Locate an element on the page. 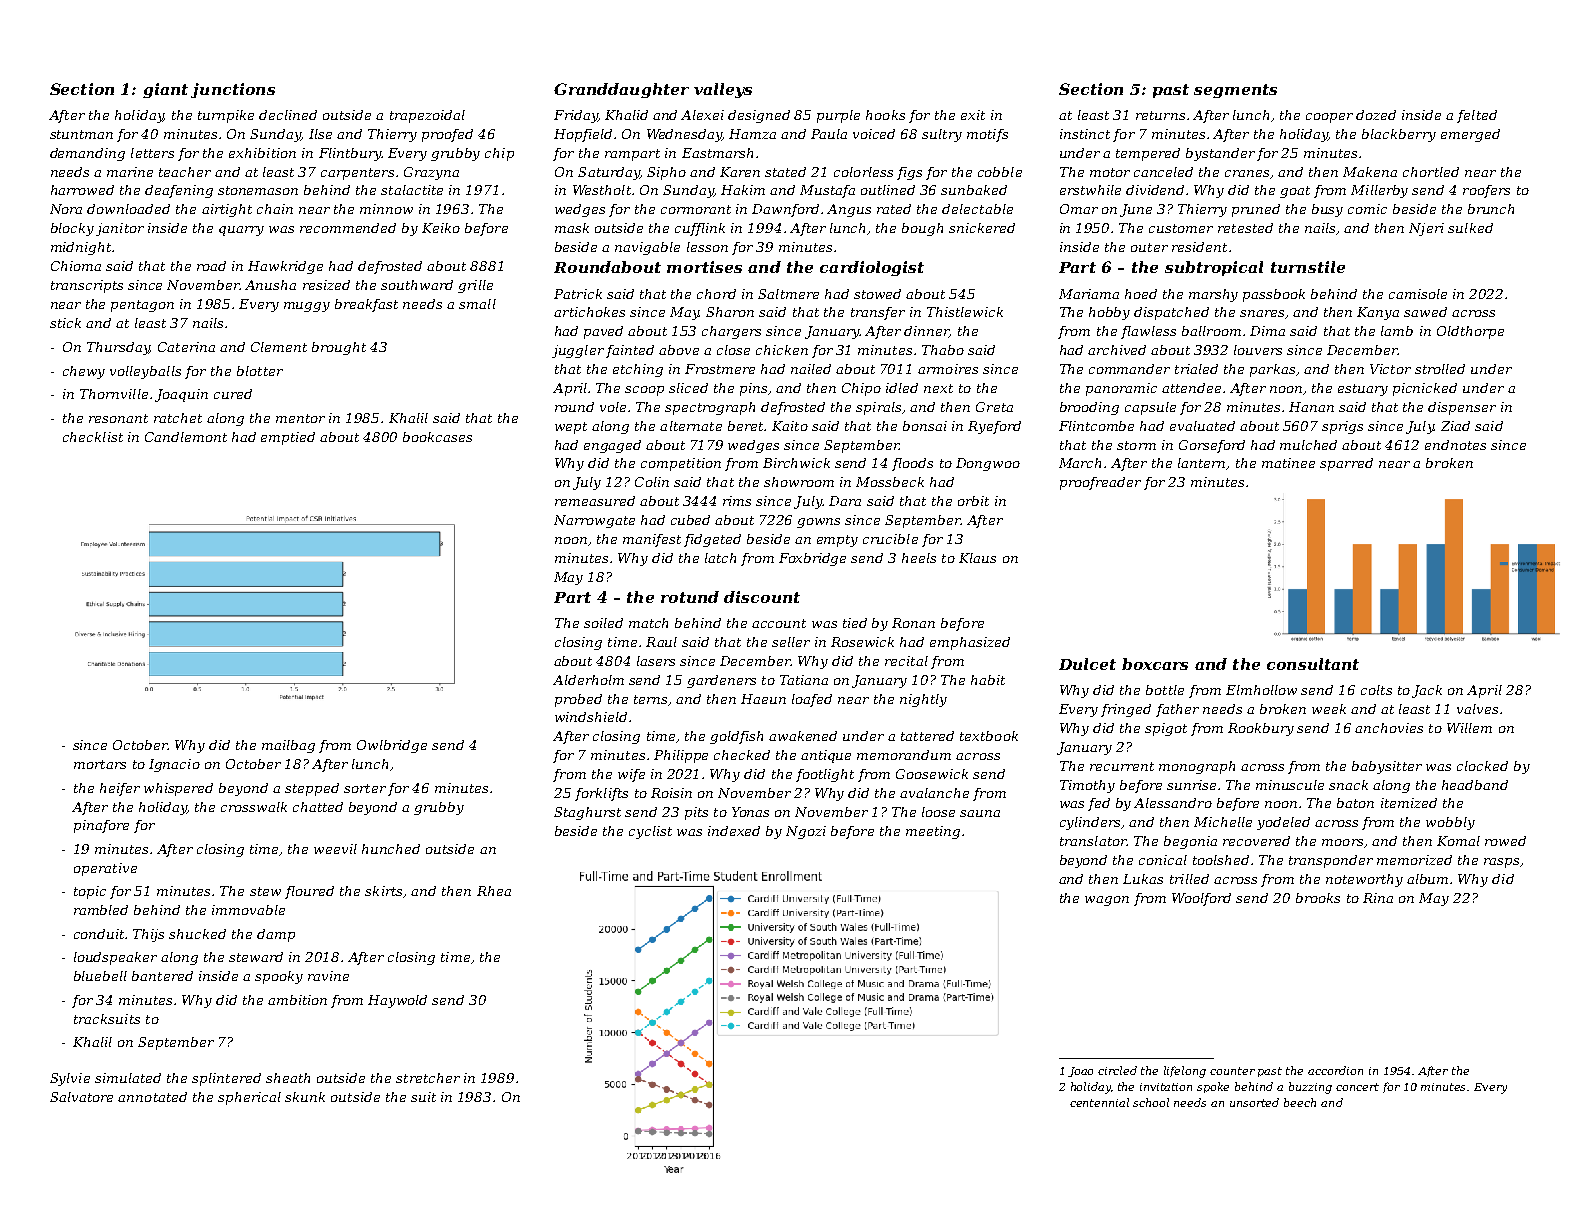 The height and width of the page is (1222, 1581). crucible is located at coordinates (890, 539).
